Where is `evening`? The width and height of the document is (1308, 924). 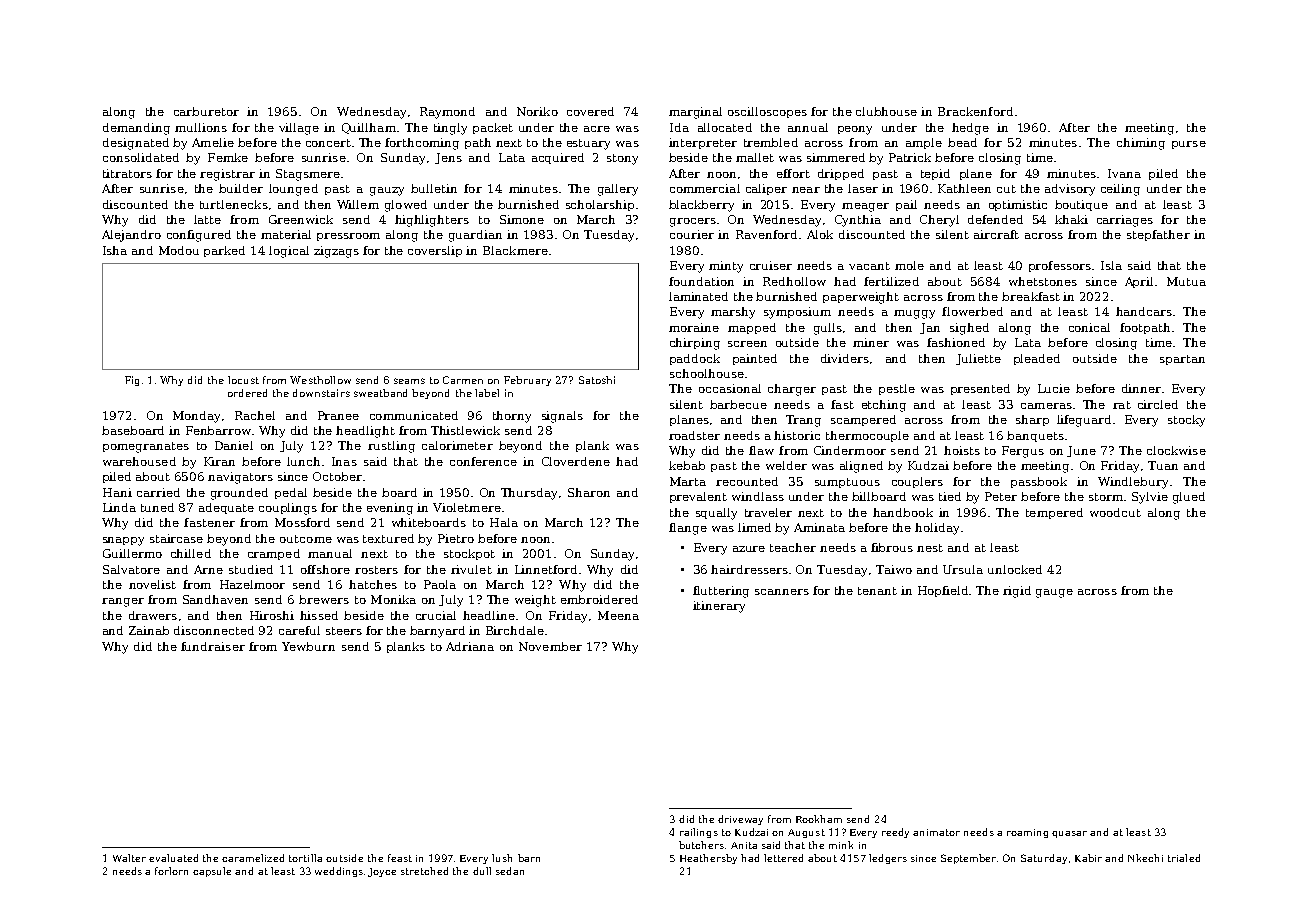 evening is located at coordinates (390, 509).
